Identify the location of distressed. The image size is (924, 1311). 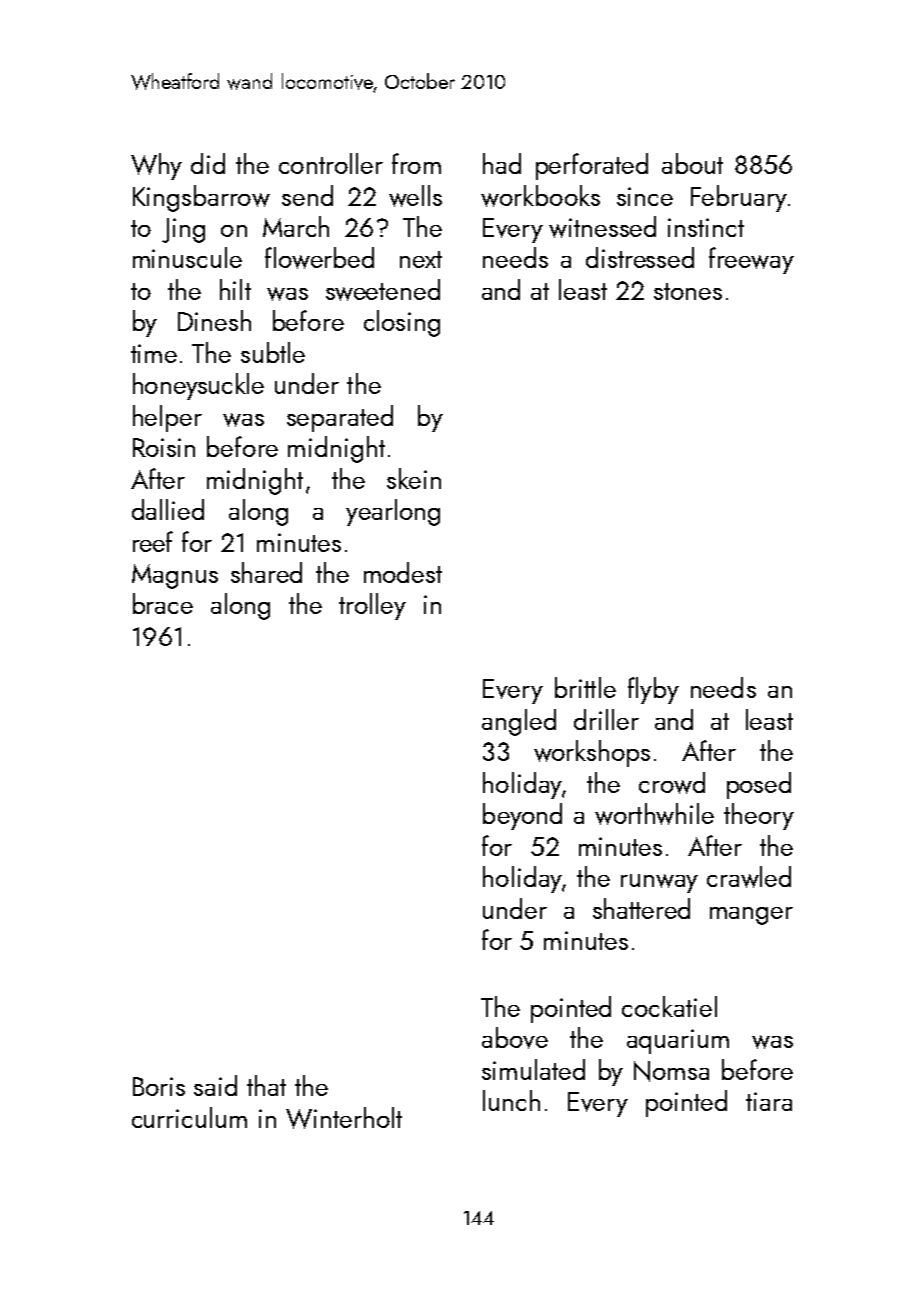
(640, 257).
